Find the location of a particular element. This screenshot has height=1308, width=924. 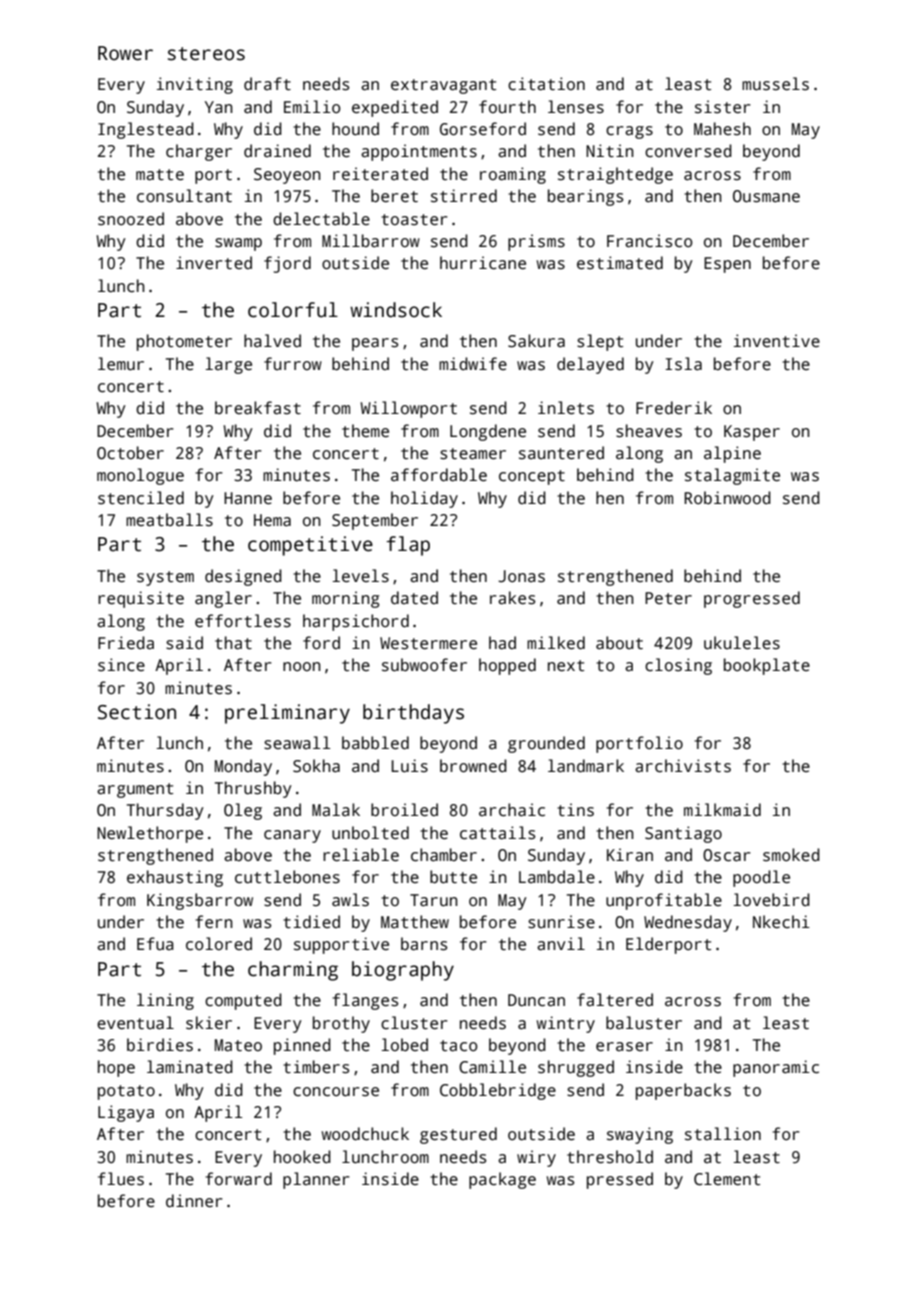

potato is located at coordinates (126, 1092).
